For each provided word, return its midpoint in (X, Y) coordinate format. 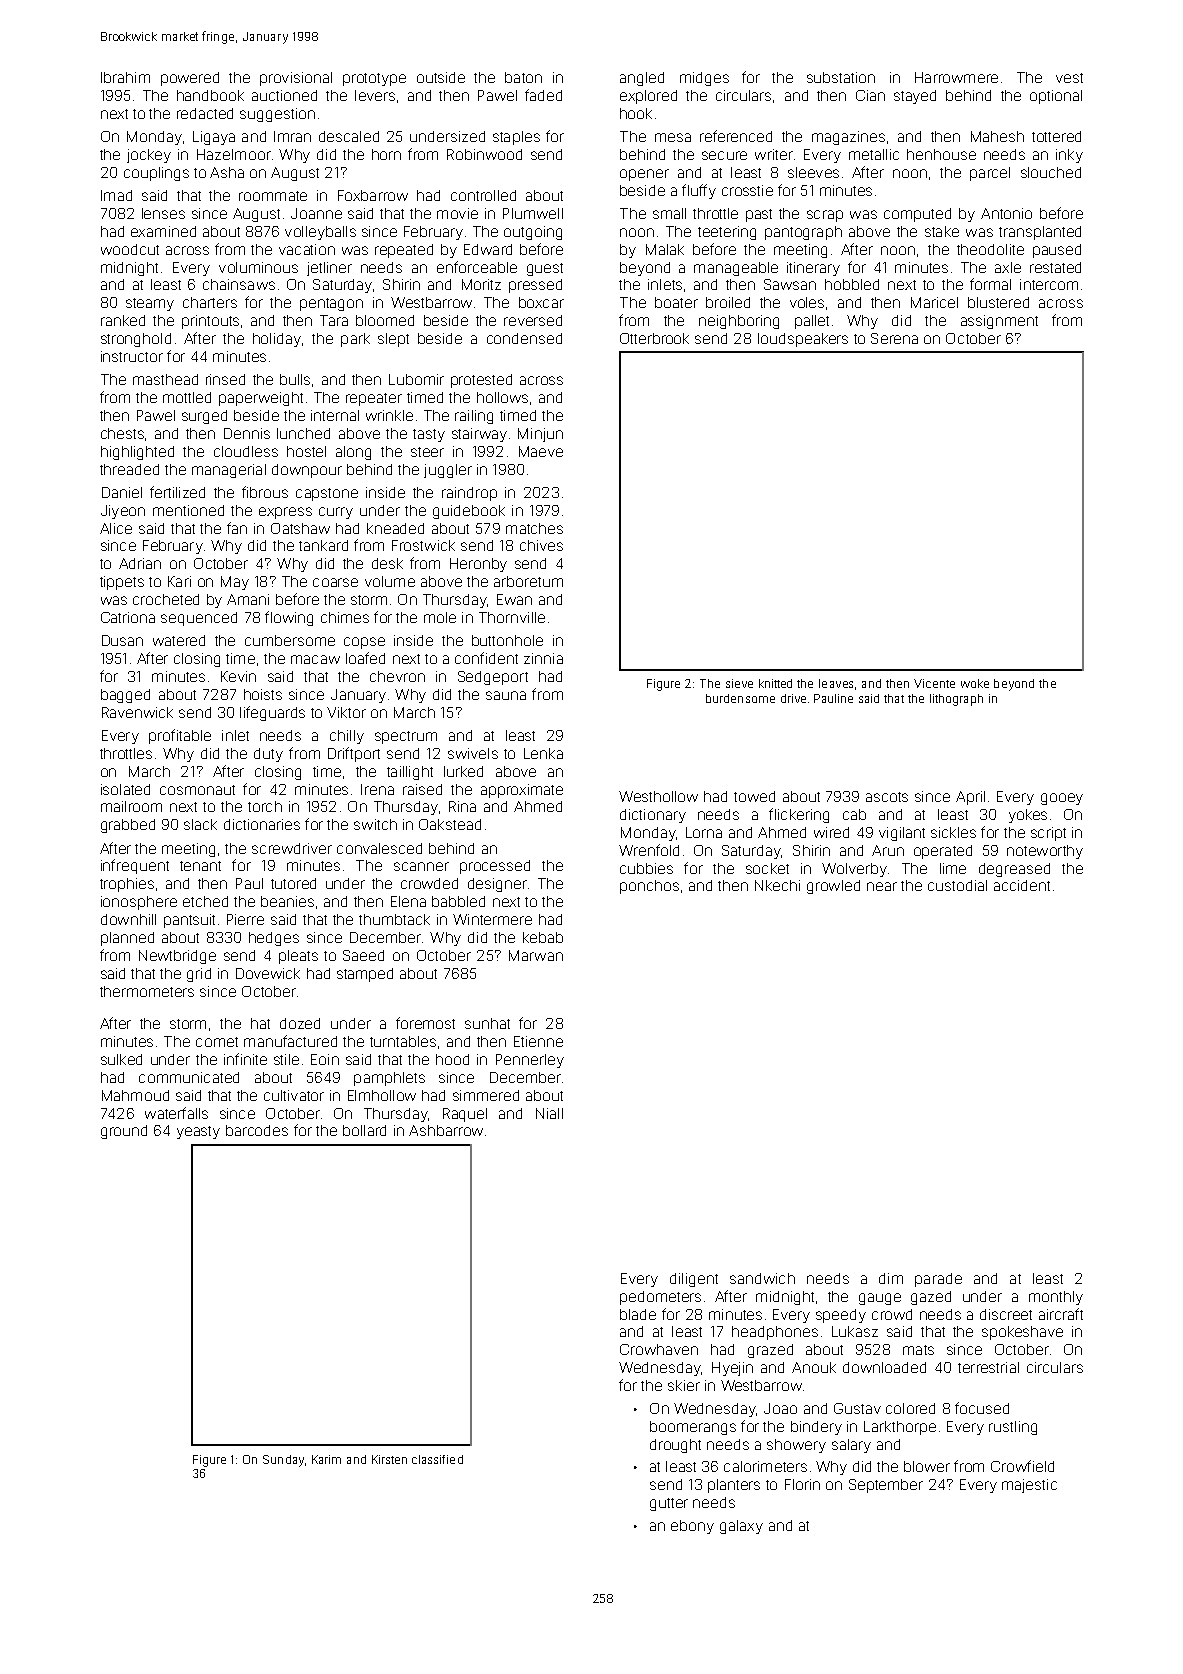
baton (523, 77)
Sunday (283, 1461)
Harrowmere (956, 77)
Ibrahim (125, 77)
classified (437, 1459)
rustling (1013, 1428)
